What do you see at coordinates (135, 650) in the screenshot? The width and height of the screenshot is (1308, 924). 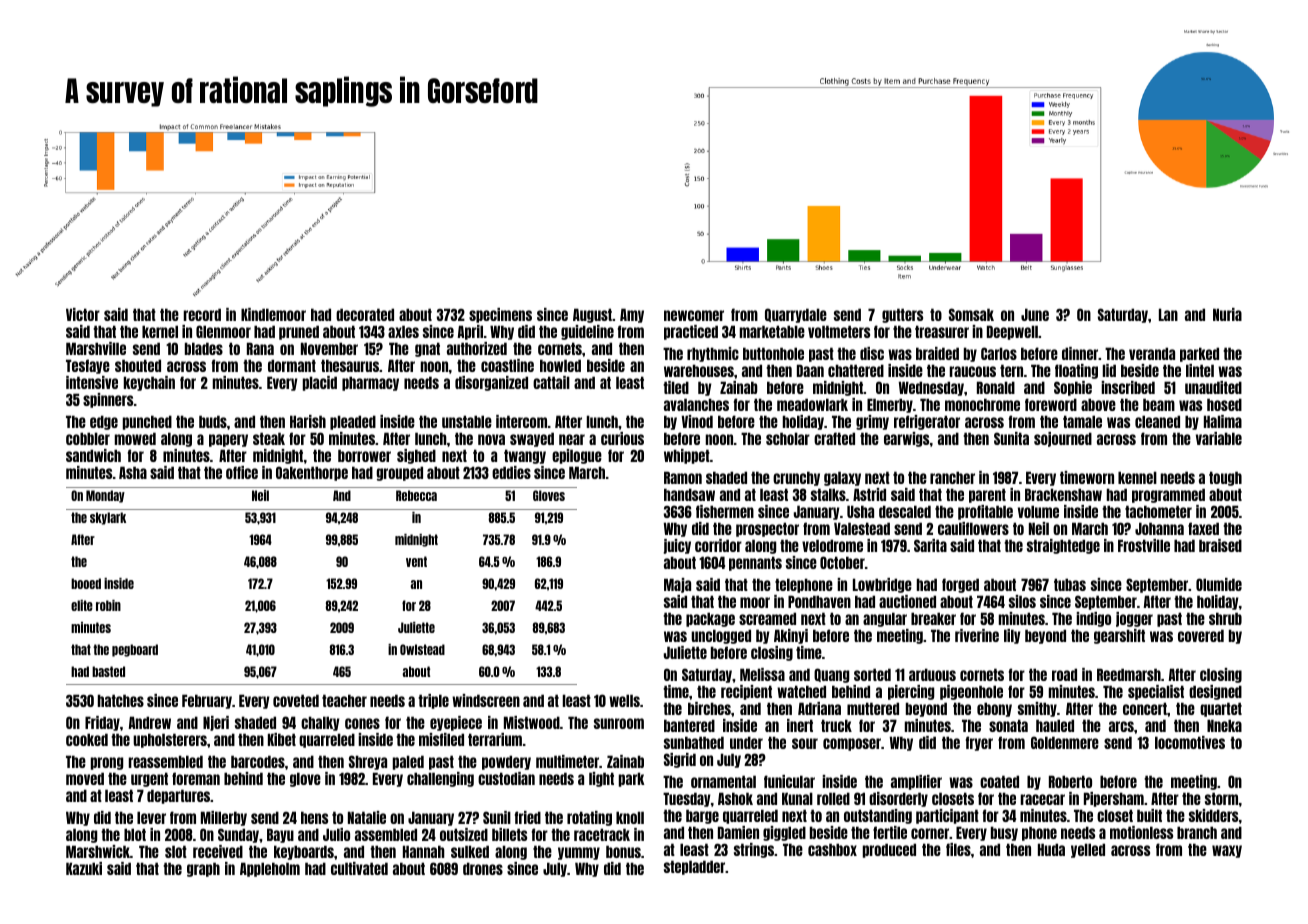 I see `pegboard` at bounding box center [135, 650].
